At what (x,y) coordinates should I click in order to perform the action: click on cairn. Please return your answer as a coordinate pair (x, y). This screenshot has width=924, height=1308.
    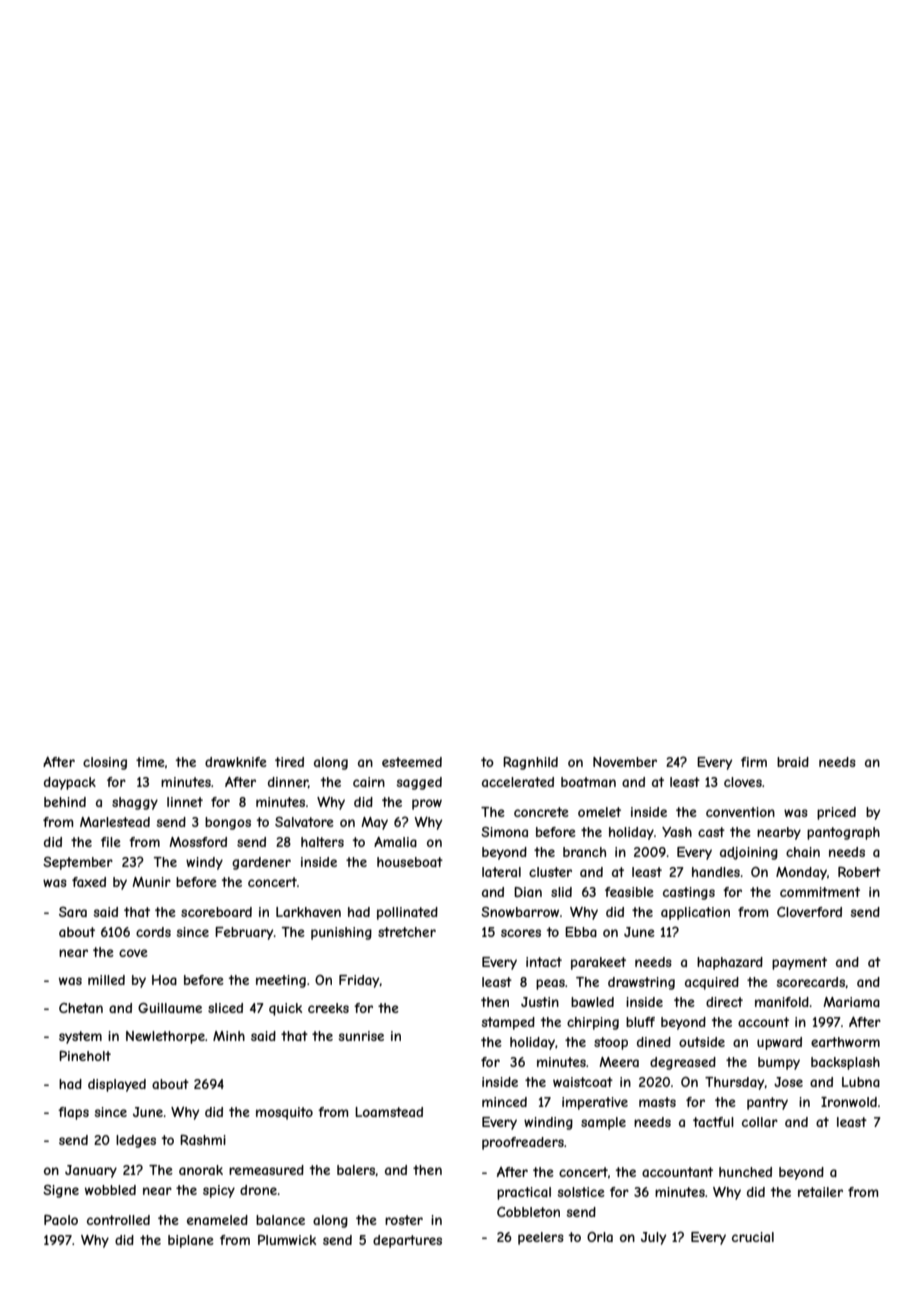
    Looking at the image, I should click on (369, 782).
